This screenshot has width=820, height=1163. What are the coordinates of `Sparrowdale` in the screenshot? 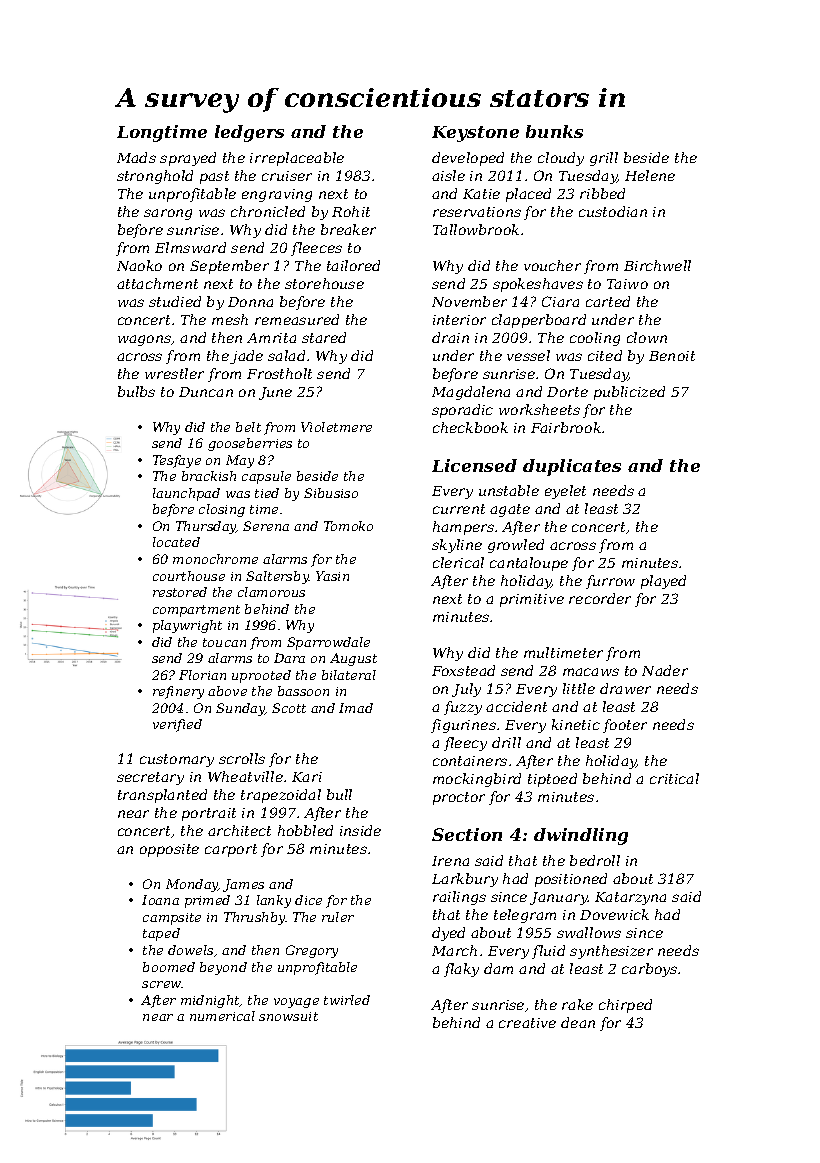 It's located at (328, 643).
